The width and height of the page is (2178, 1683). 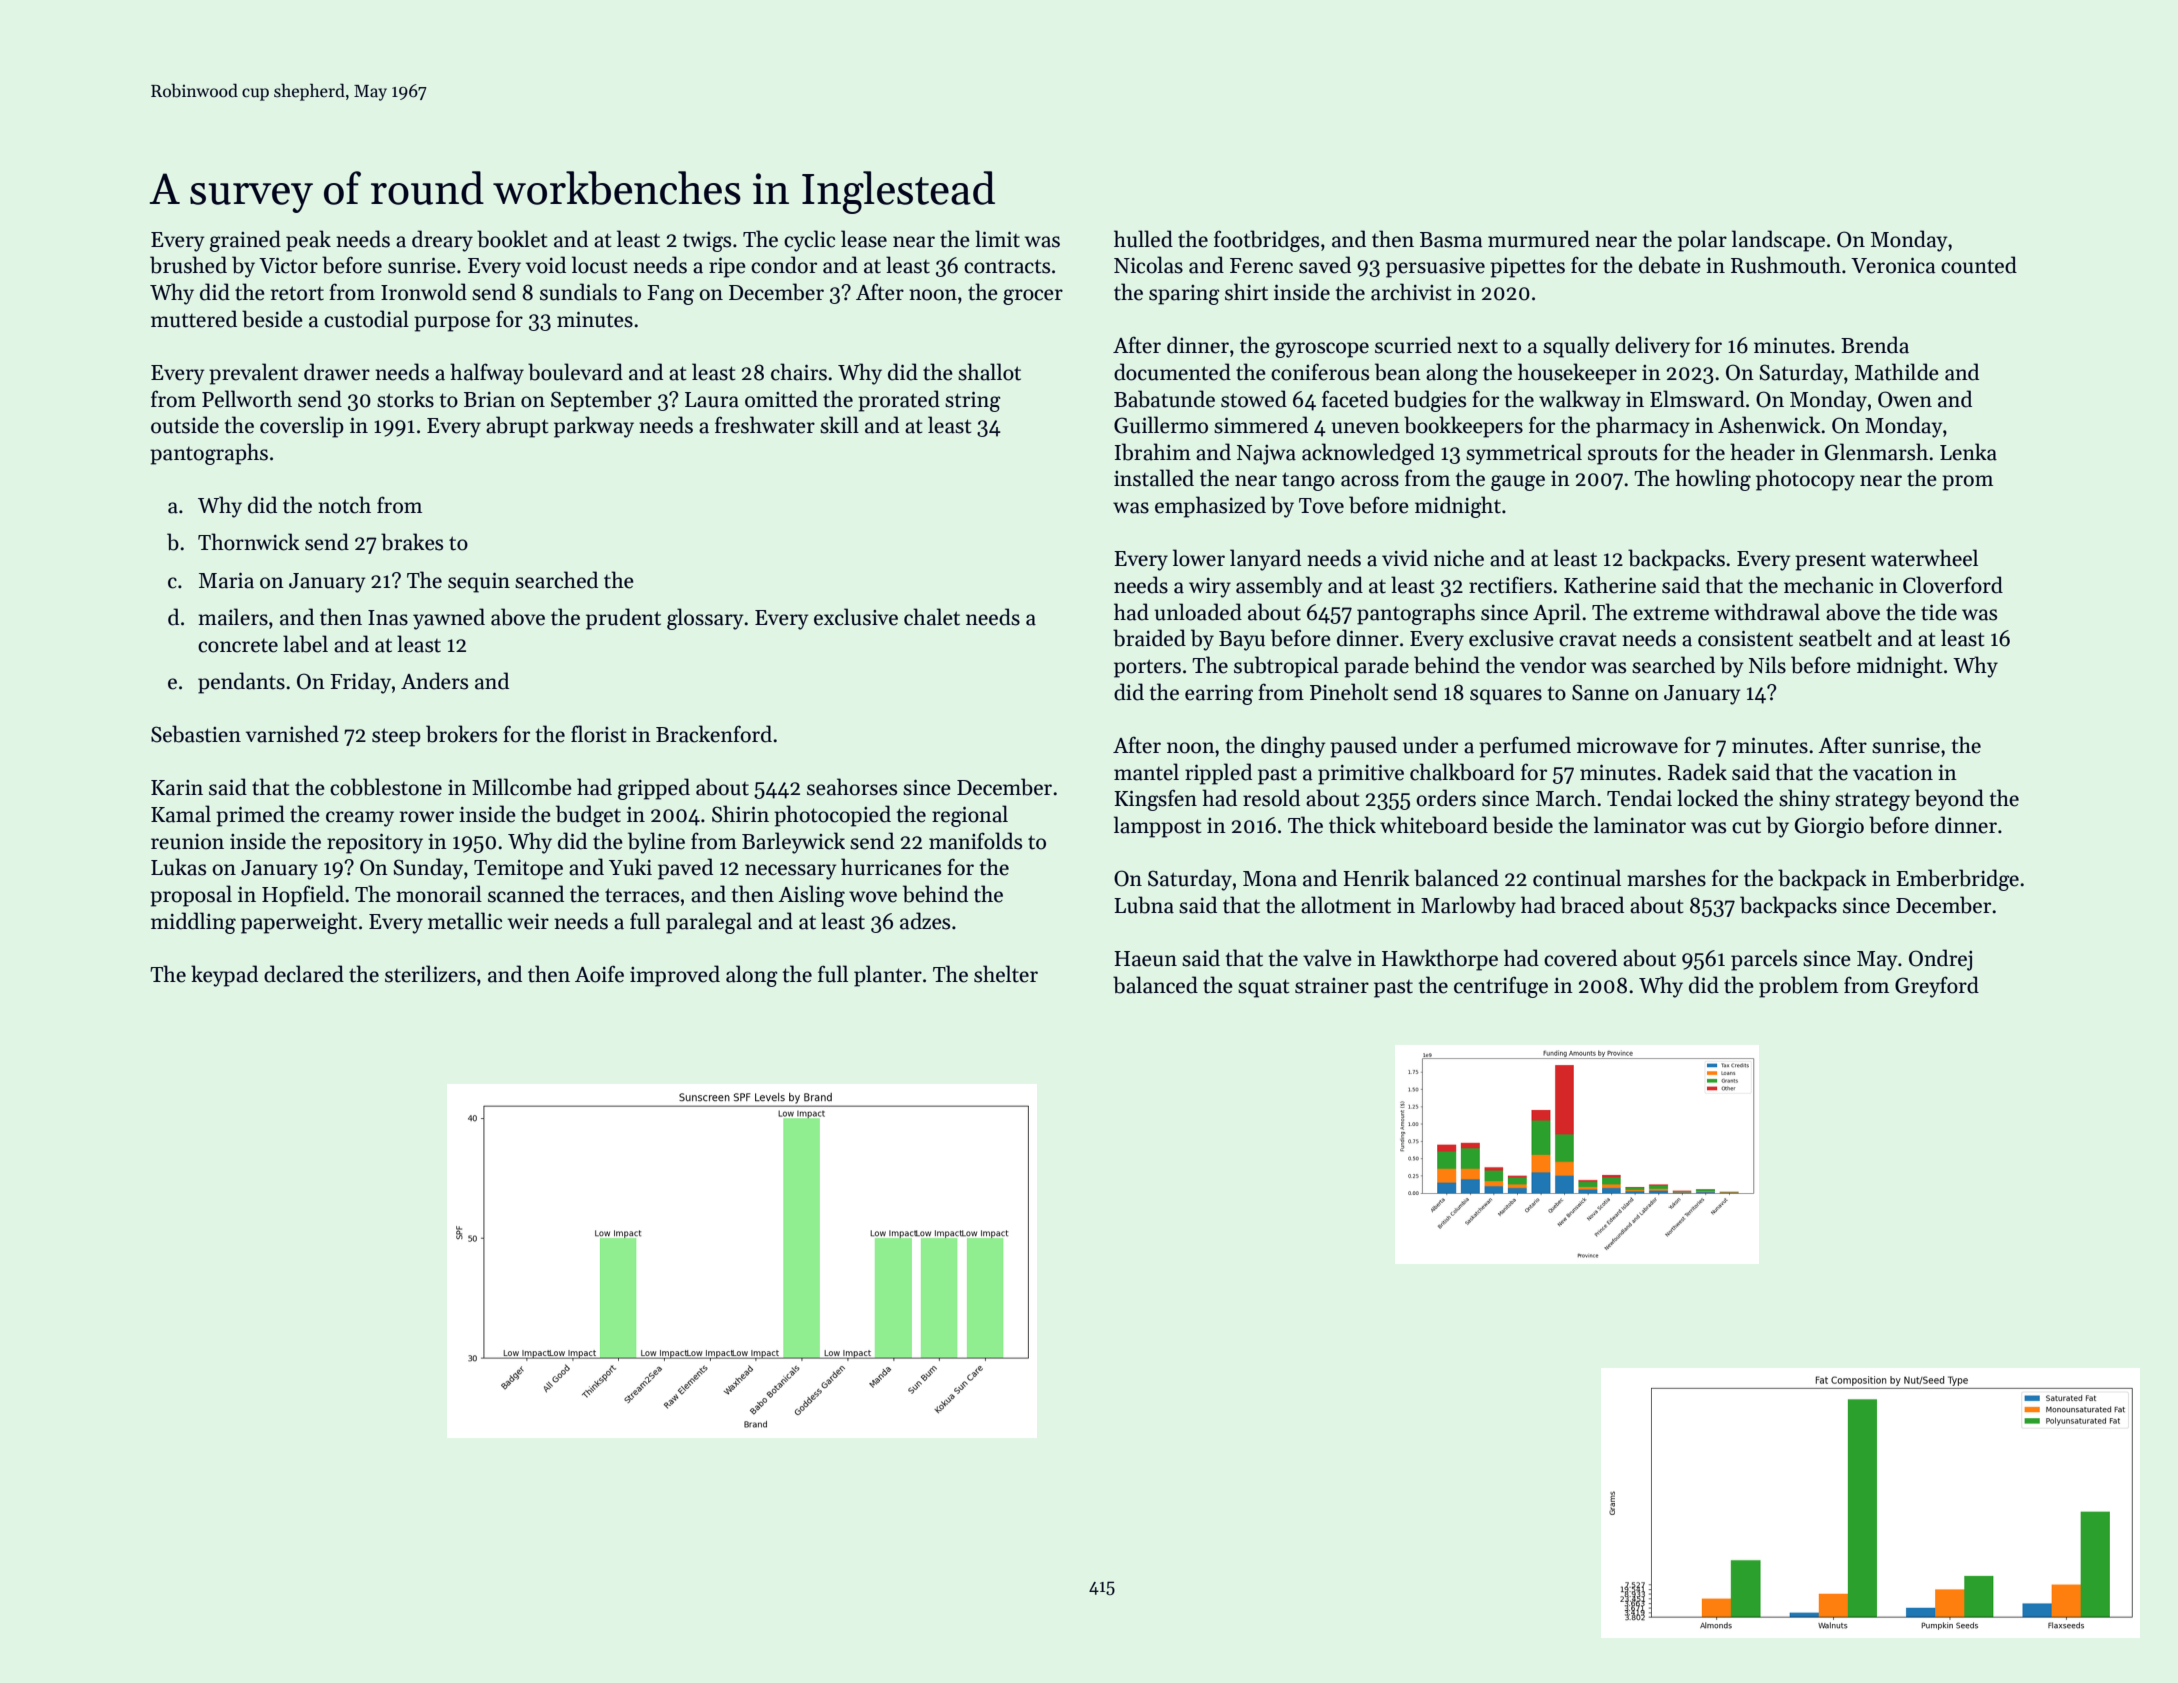 I want to click on purpose, so click(x=452, y=324).
